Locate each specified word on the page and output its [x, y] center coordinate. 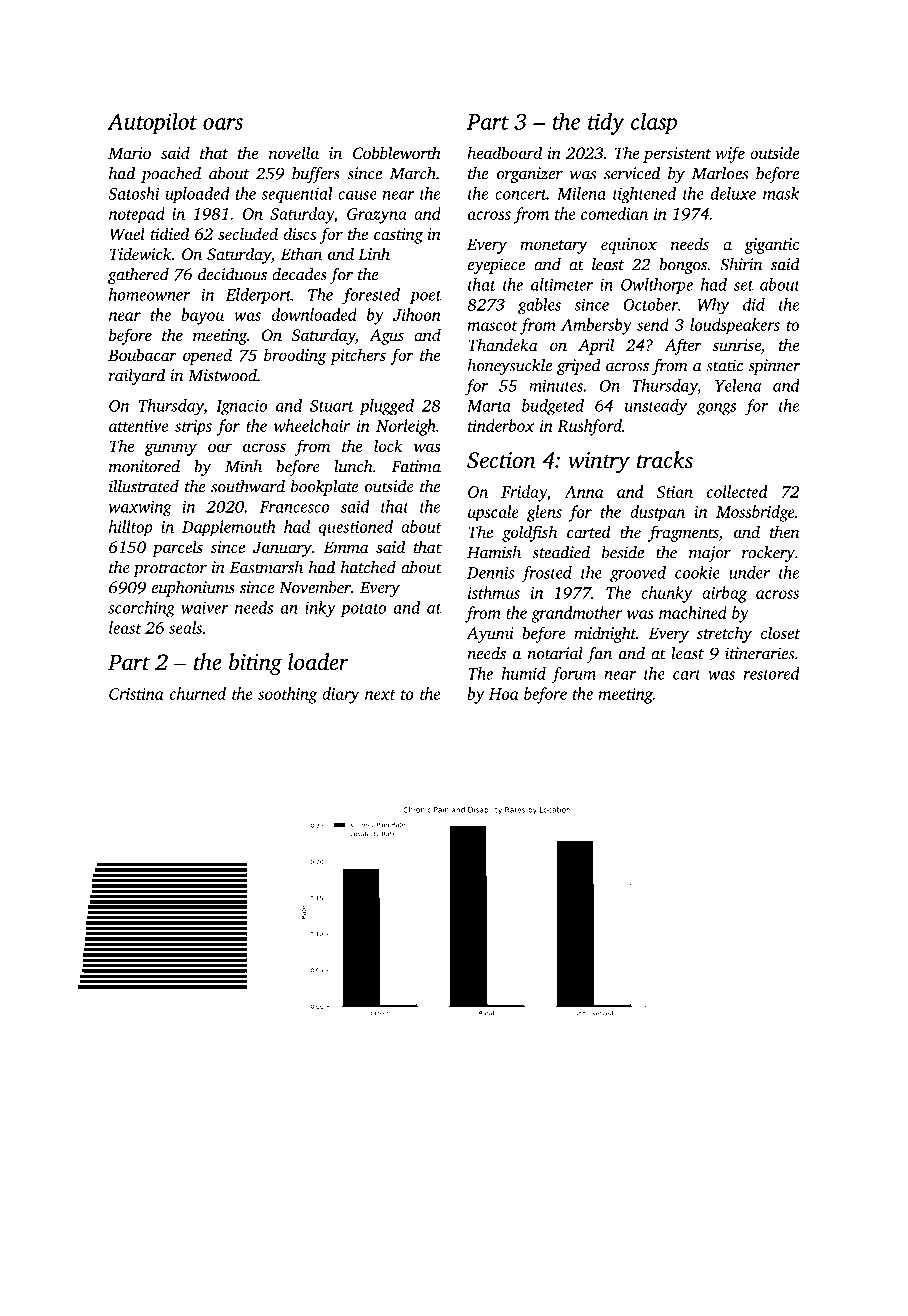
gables [539, 306]
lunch [353, 466]
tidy [606, 123]
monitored [144, 466]
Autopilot [152, 123]
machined [693, 612]
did [754, 304]
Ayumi [490, 635]
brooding [295, 356]
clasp [654, 123]
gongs [716, 409]
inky [320, 609]
